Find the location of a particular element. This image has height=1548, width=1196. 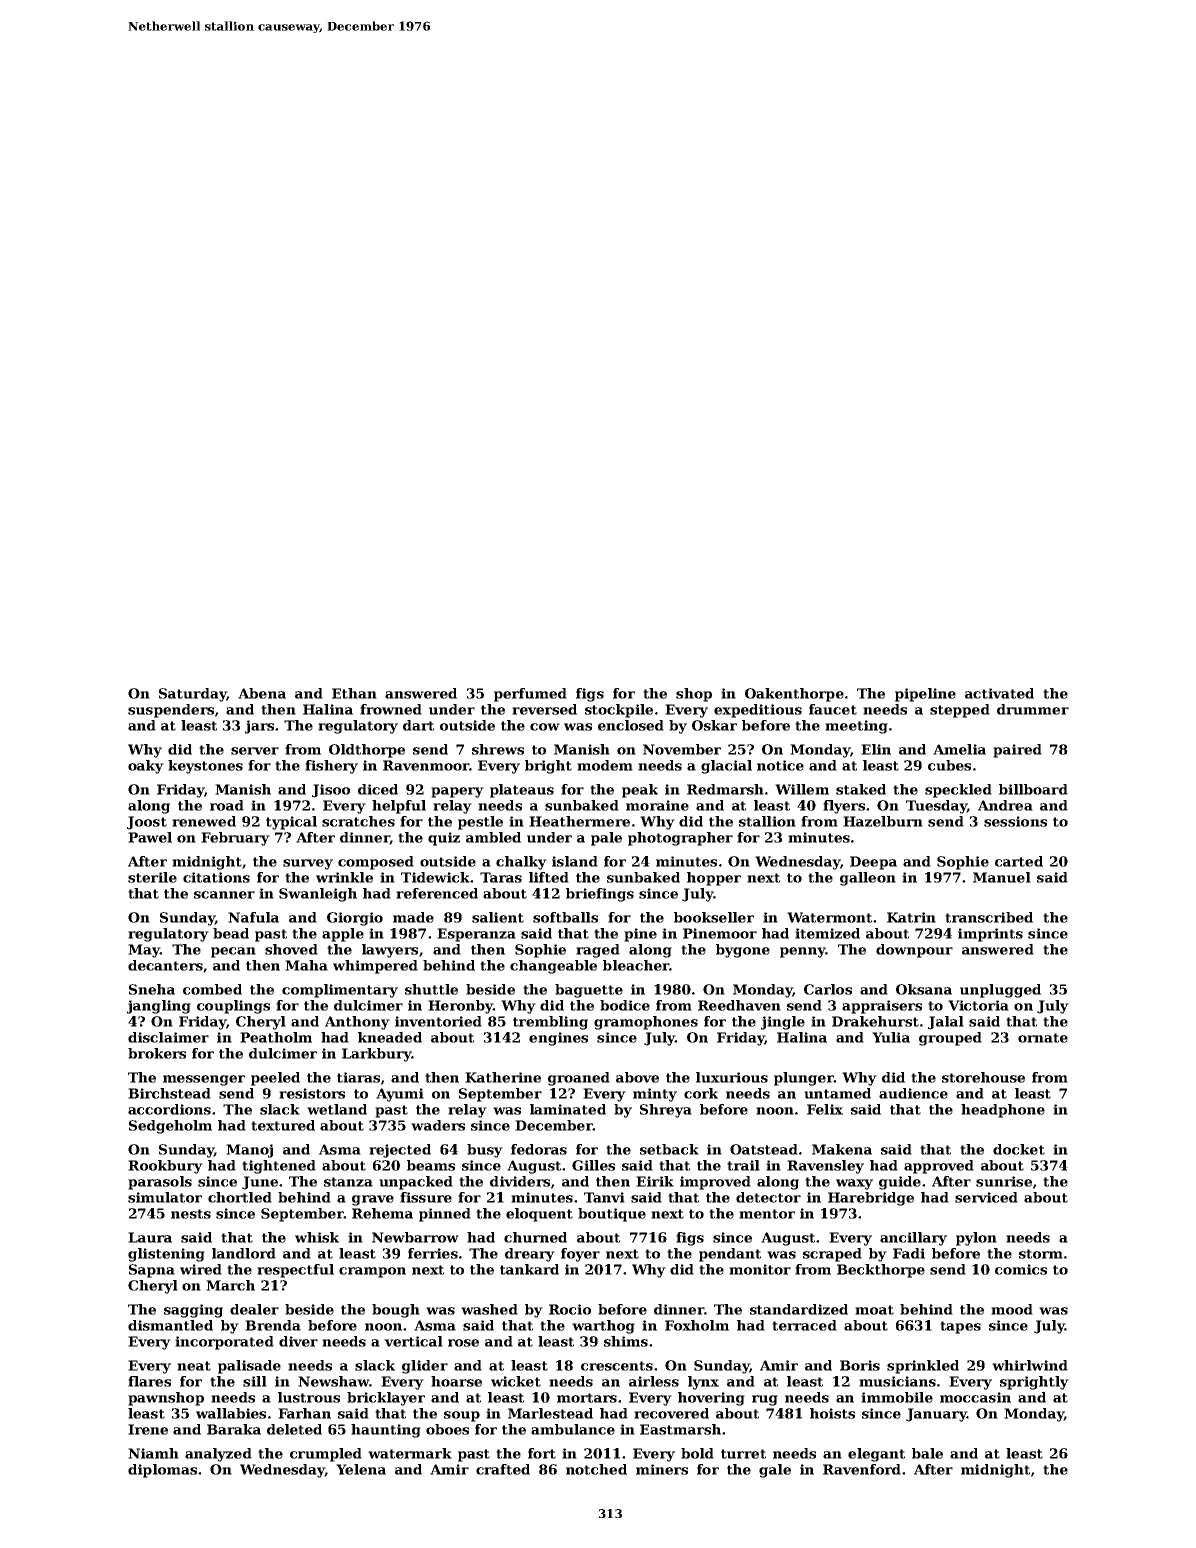

stockpile is located at coordinates (619, 711).
